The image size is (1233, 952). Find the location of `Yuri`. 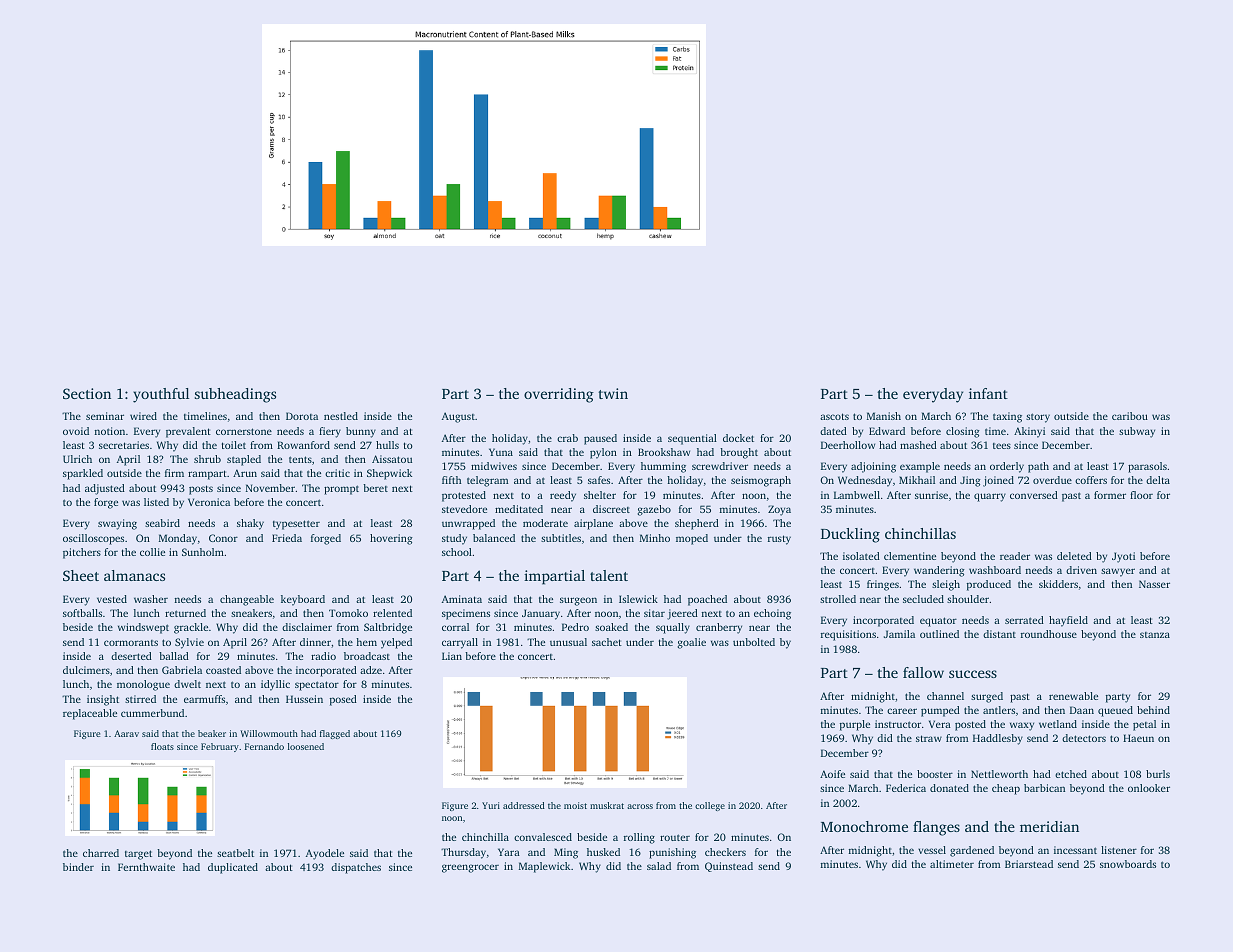

Yuri is located at coordinates (491, 805).
